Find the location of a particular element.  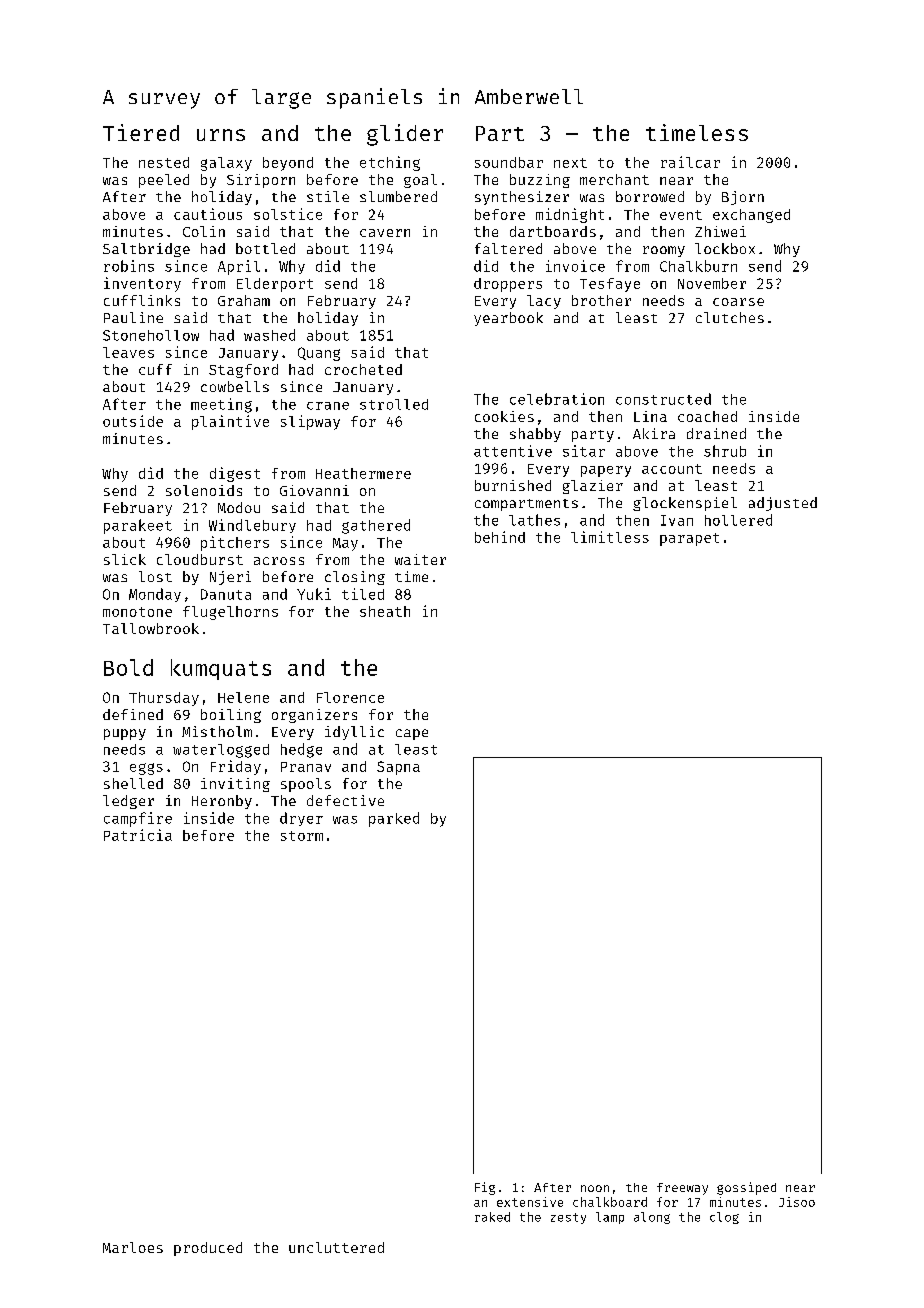

urns is located at coordinates (221, 135).
